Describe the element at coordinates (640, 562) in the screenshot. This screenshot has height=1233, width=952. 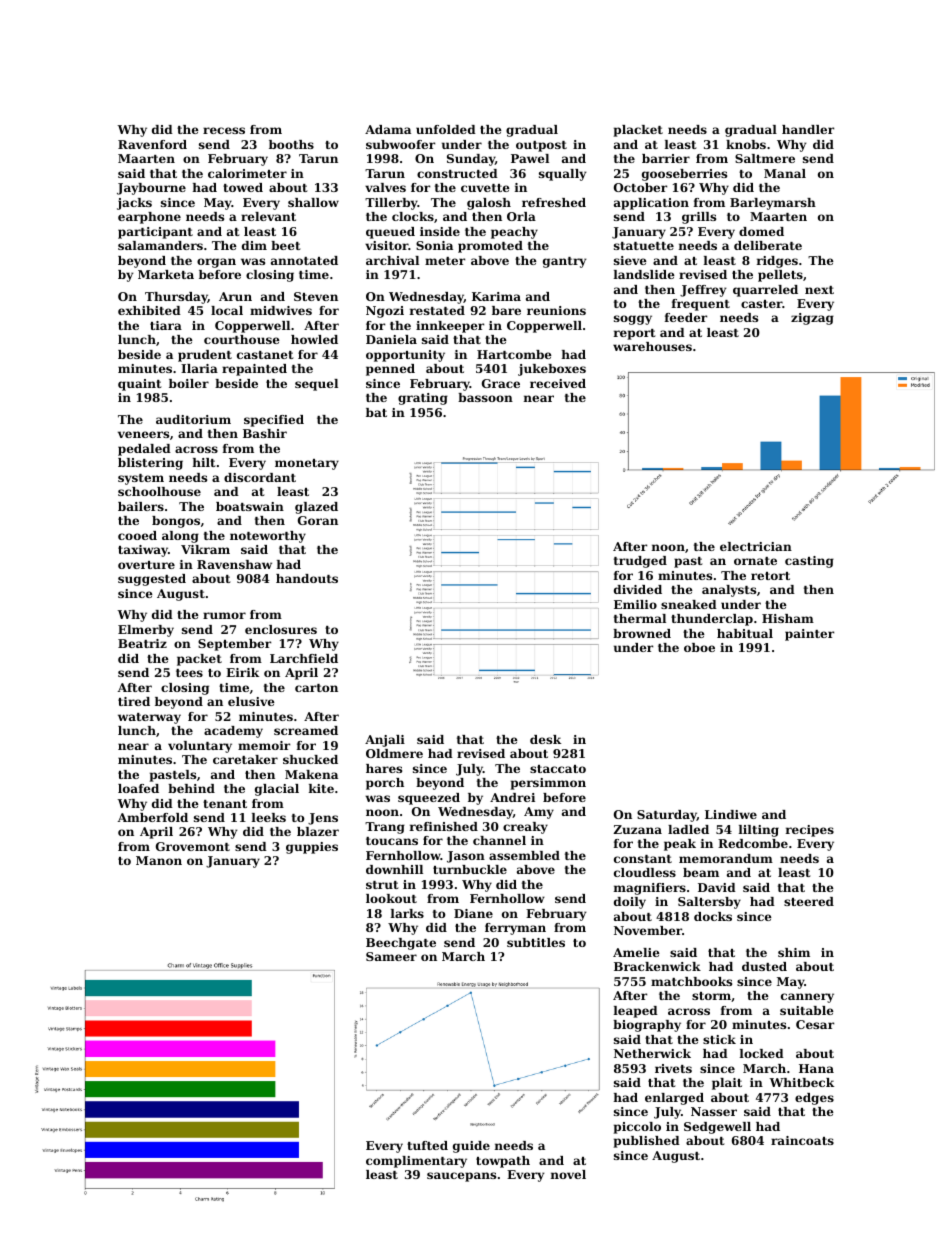
I see `trudged` at that location.
